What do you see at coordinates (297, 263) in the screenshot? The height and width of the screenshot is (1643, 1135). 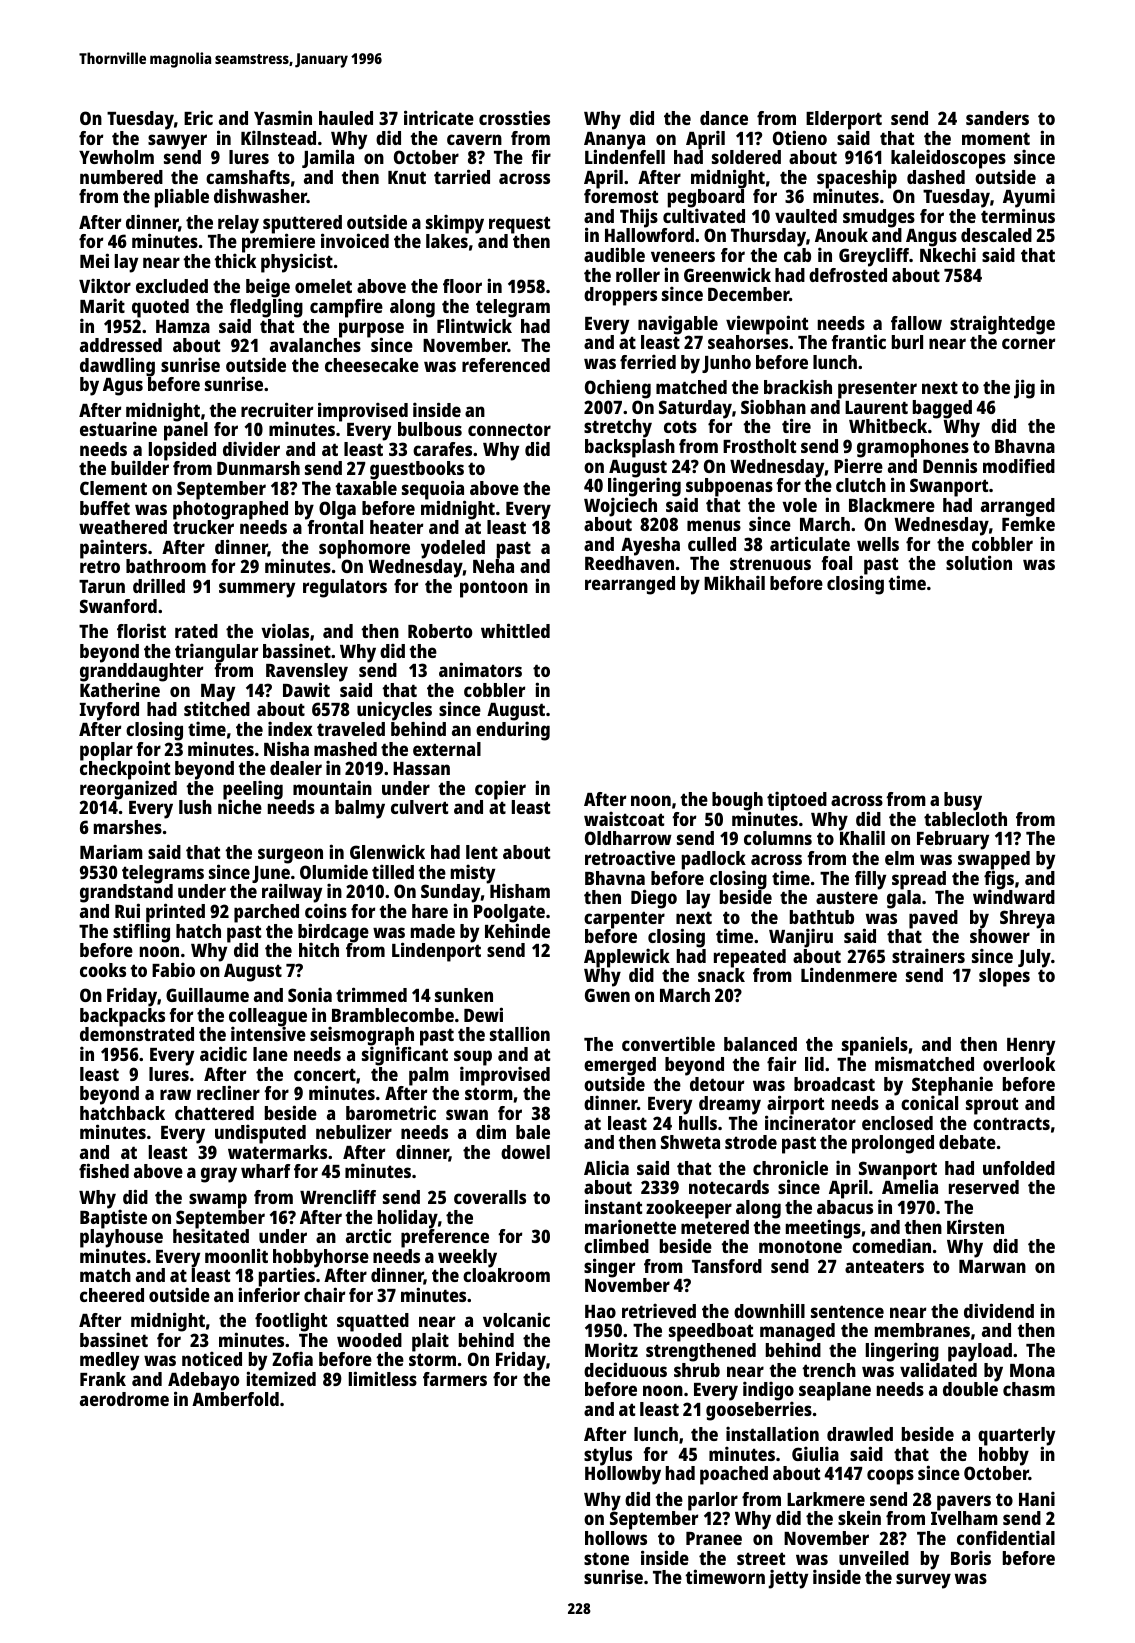 I see `physicist` at bounding box center [297, 263].
